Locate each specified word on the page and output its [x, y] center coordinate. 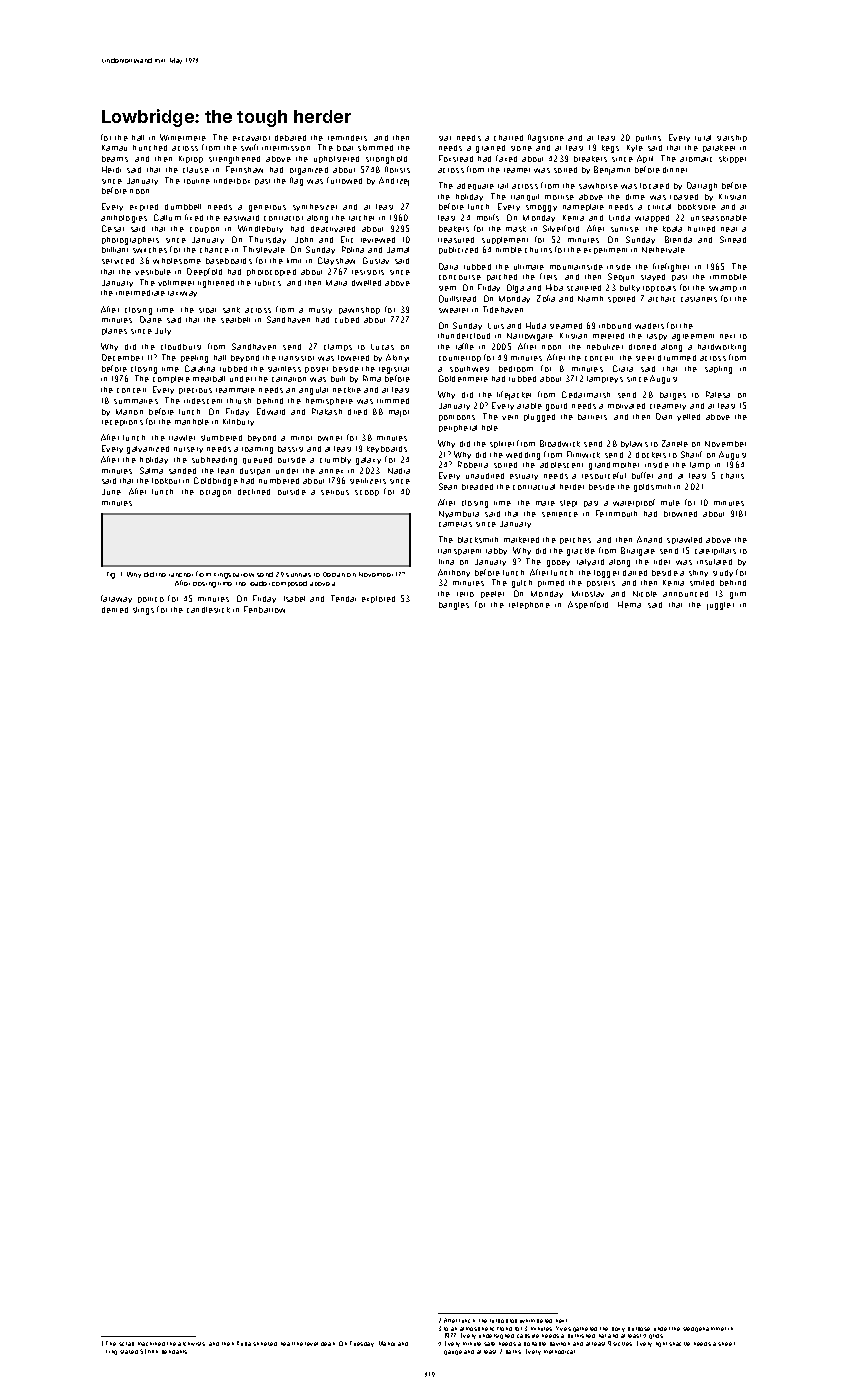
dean [328, 1344]
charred [508, 138]
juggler [720, 606]
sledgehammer [704, 1329]
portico [151, 600]
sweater [453, 310]
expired [144, 207]
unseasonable [719, 218]
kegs [610, 149]
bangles [454, 606]
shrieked [265, 1344]
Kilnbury [238, 422]
